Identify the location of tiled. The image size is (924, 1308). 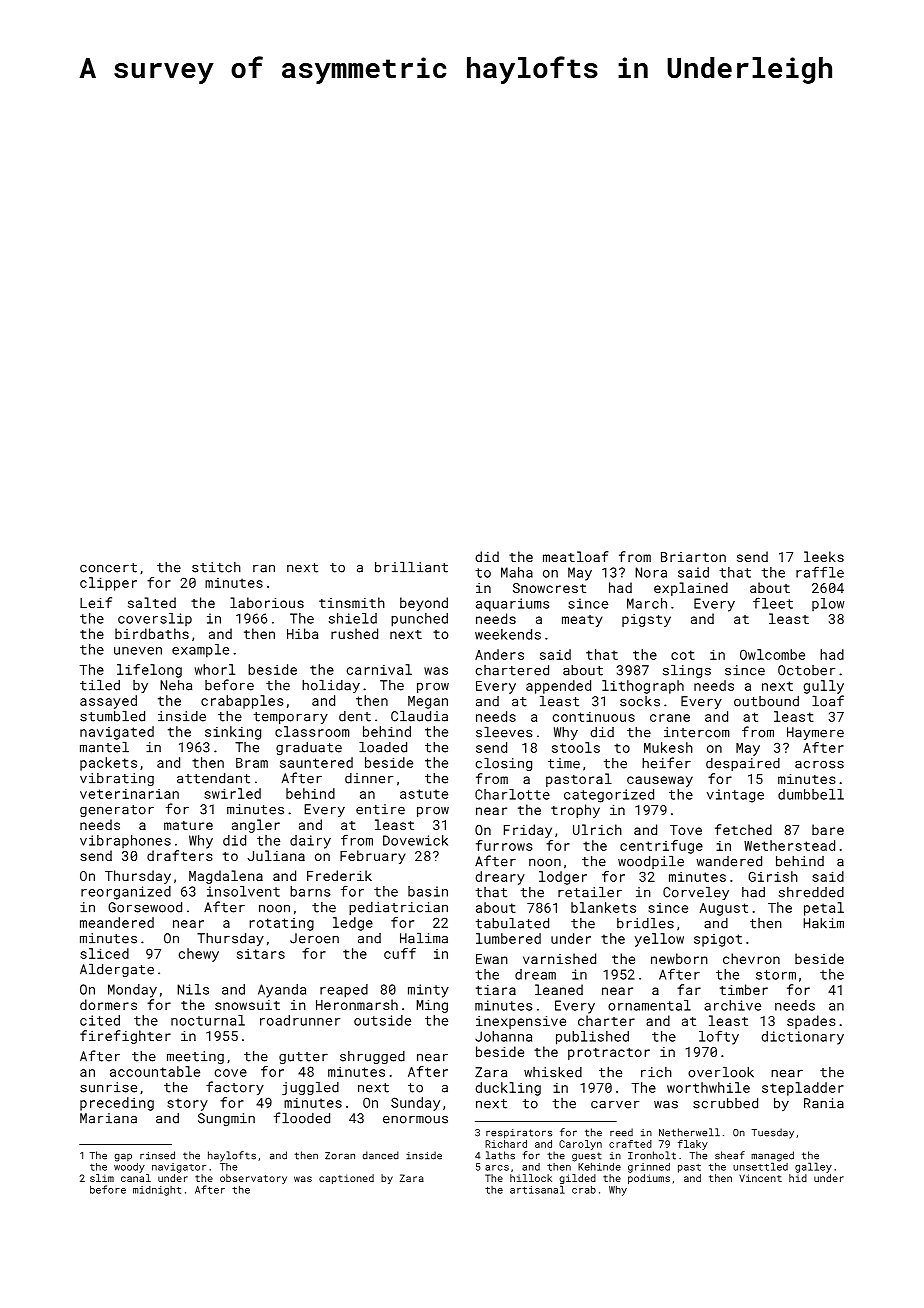
(100, 685).
